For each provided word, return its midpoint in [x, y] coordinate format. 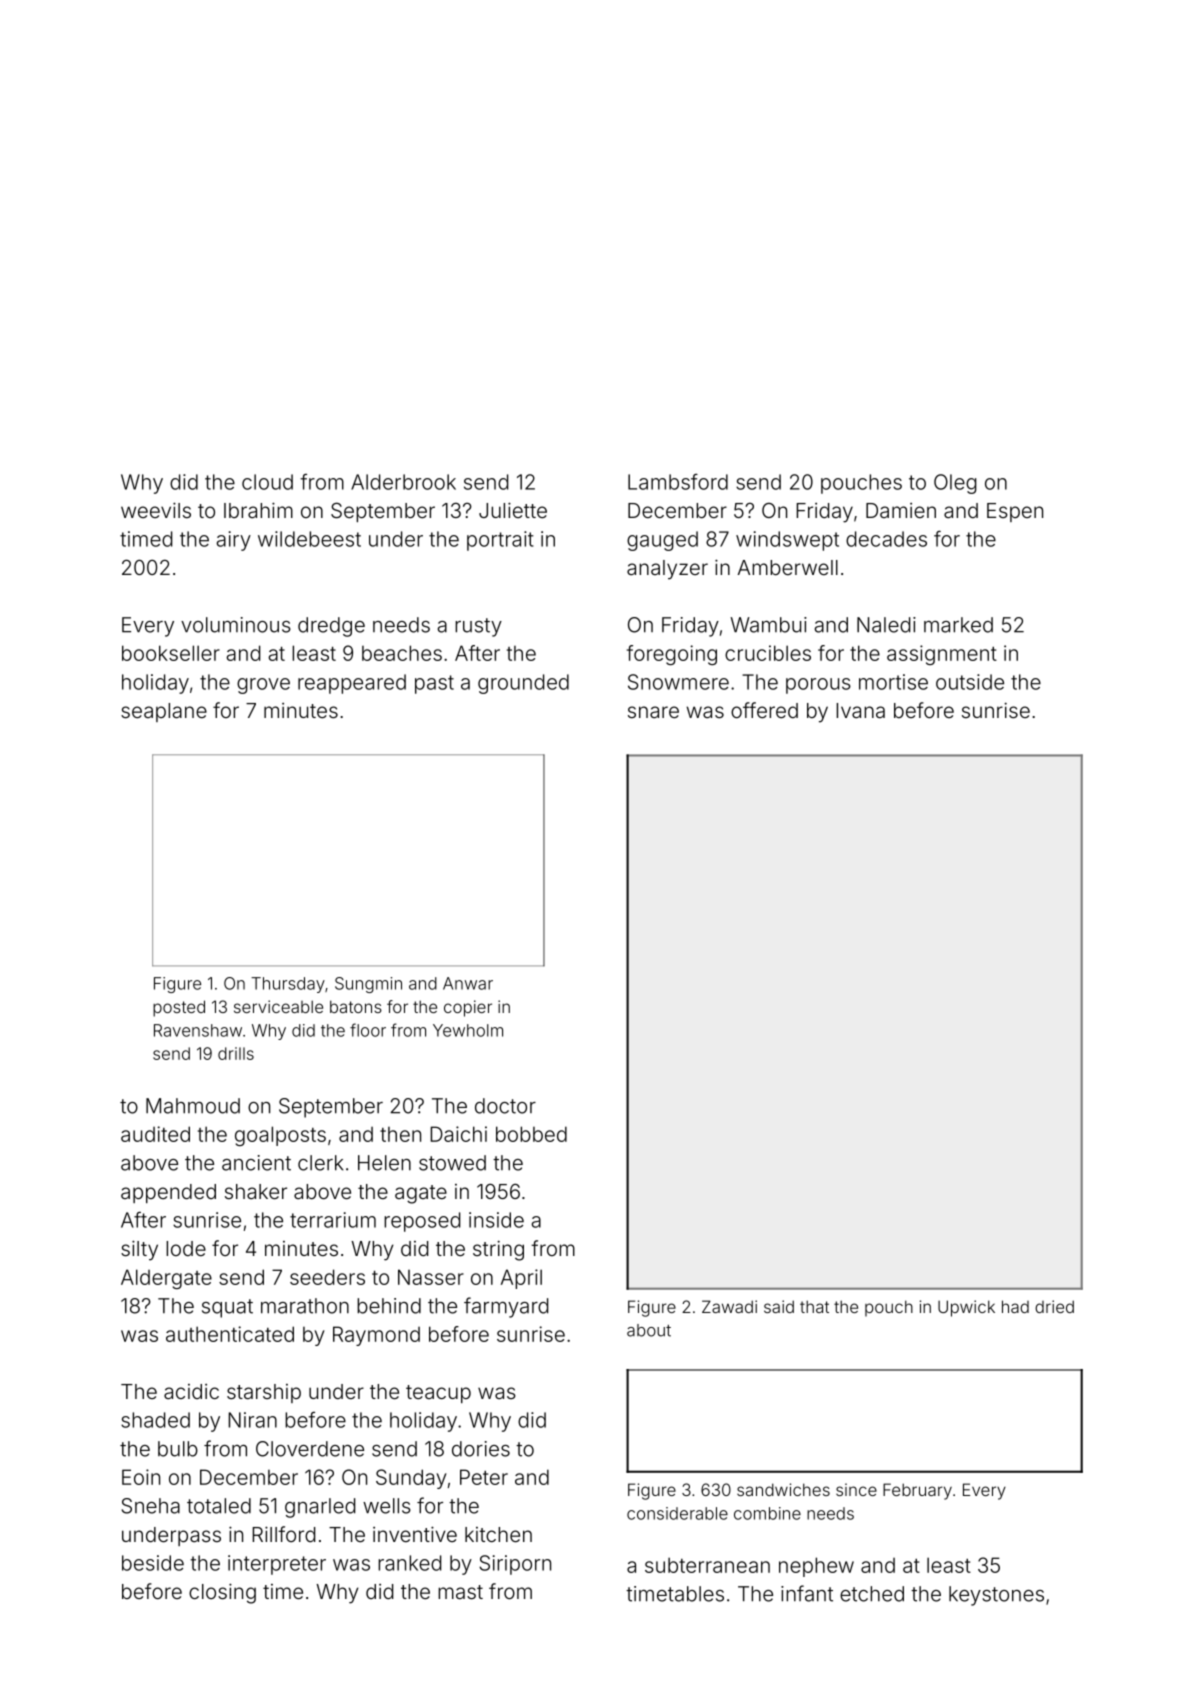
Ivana [860, 710]
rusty [478, 627]
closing [222, 1593]
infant [807, 1593]
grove [263, 686]
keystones [996, 1596]
